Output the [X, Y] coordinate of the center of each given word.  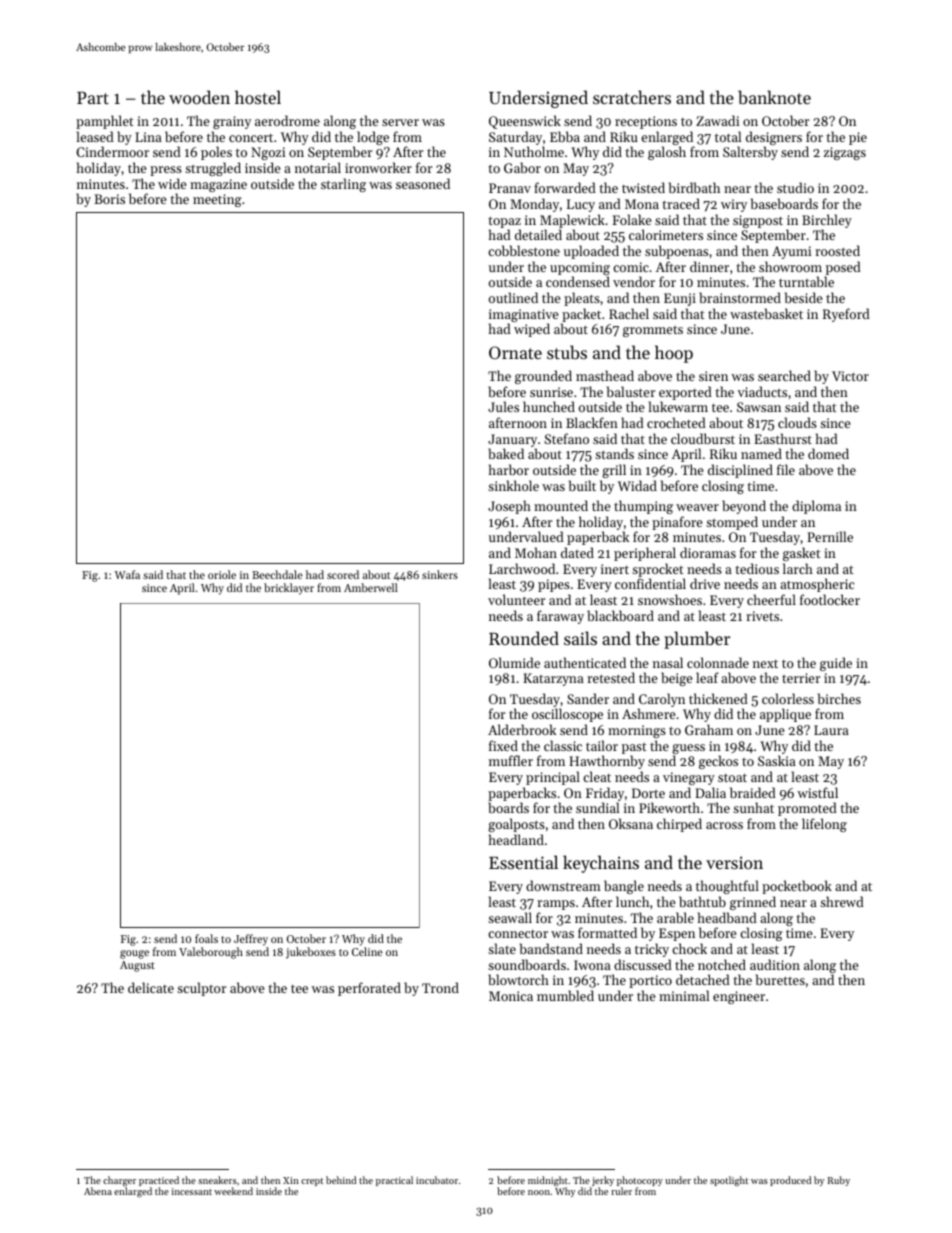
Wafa [127, 574]
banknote [774, 97]
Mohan [536, 552]
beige [677, 679]
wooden [199, 97]
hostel [258, 97]
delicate [151, 987]
